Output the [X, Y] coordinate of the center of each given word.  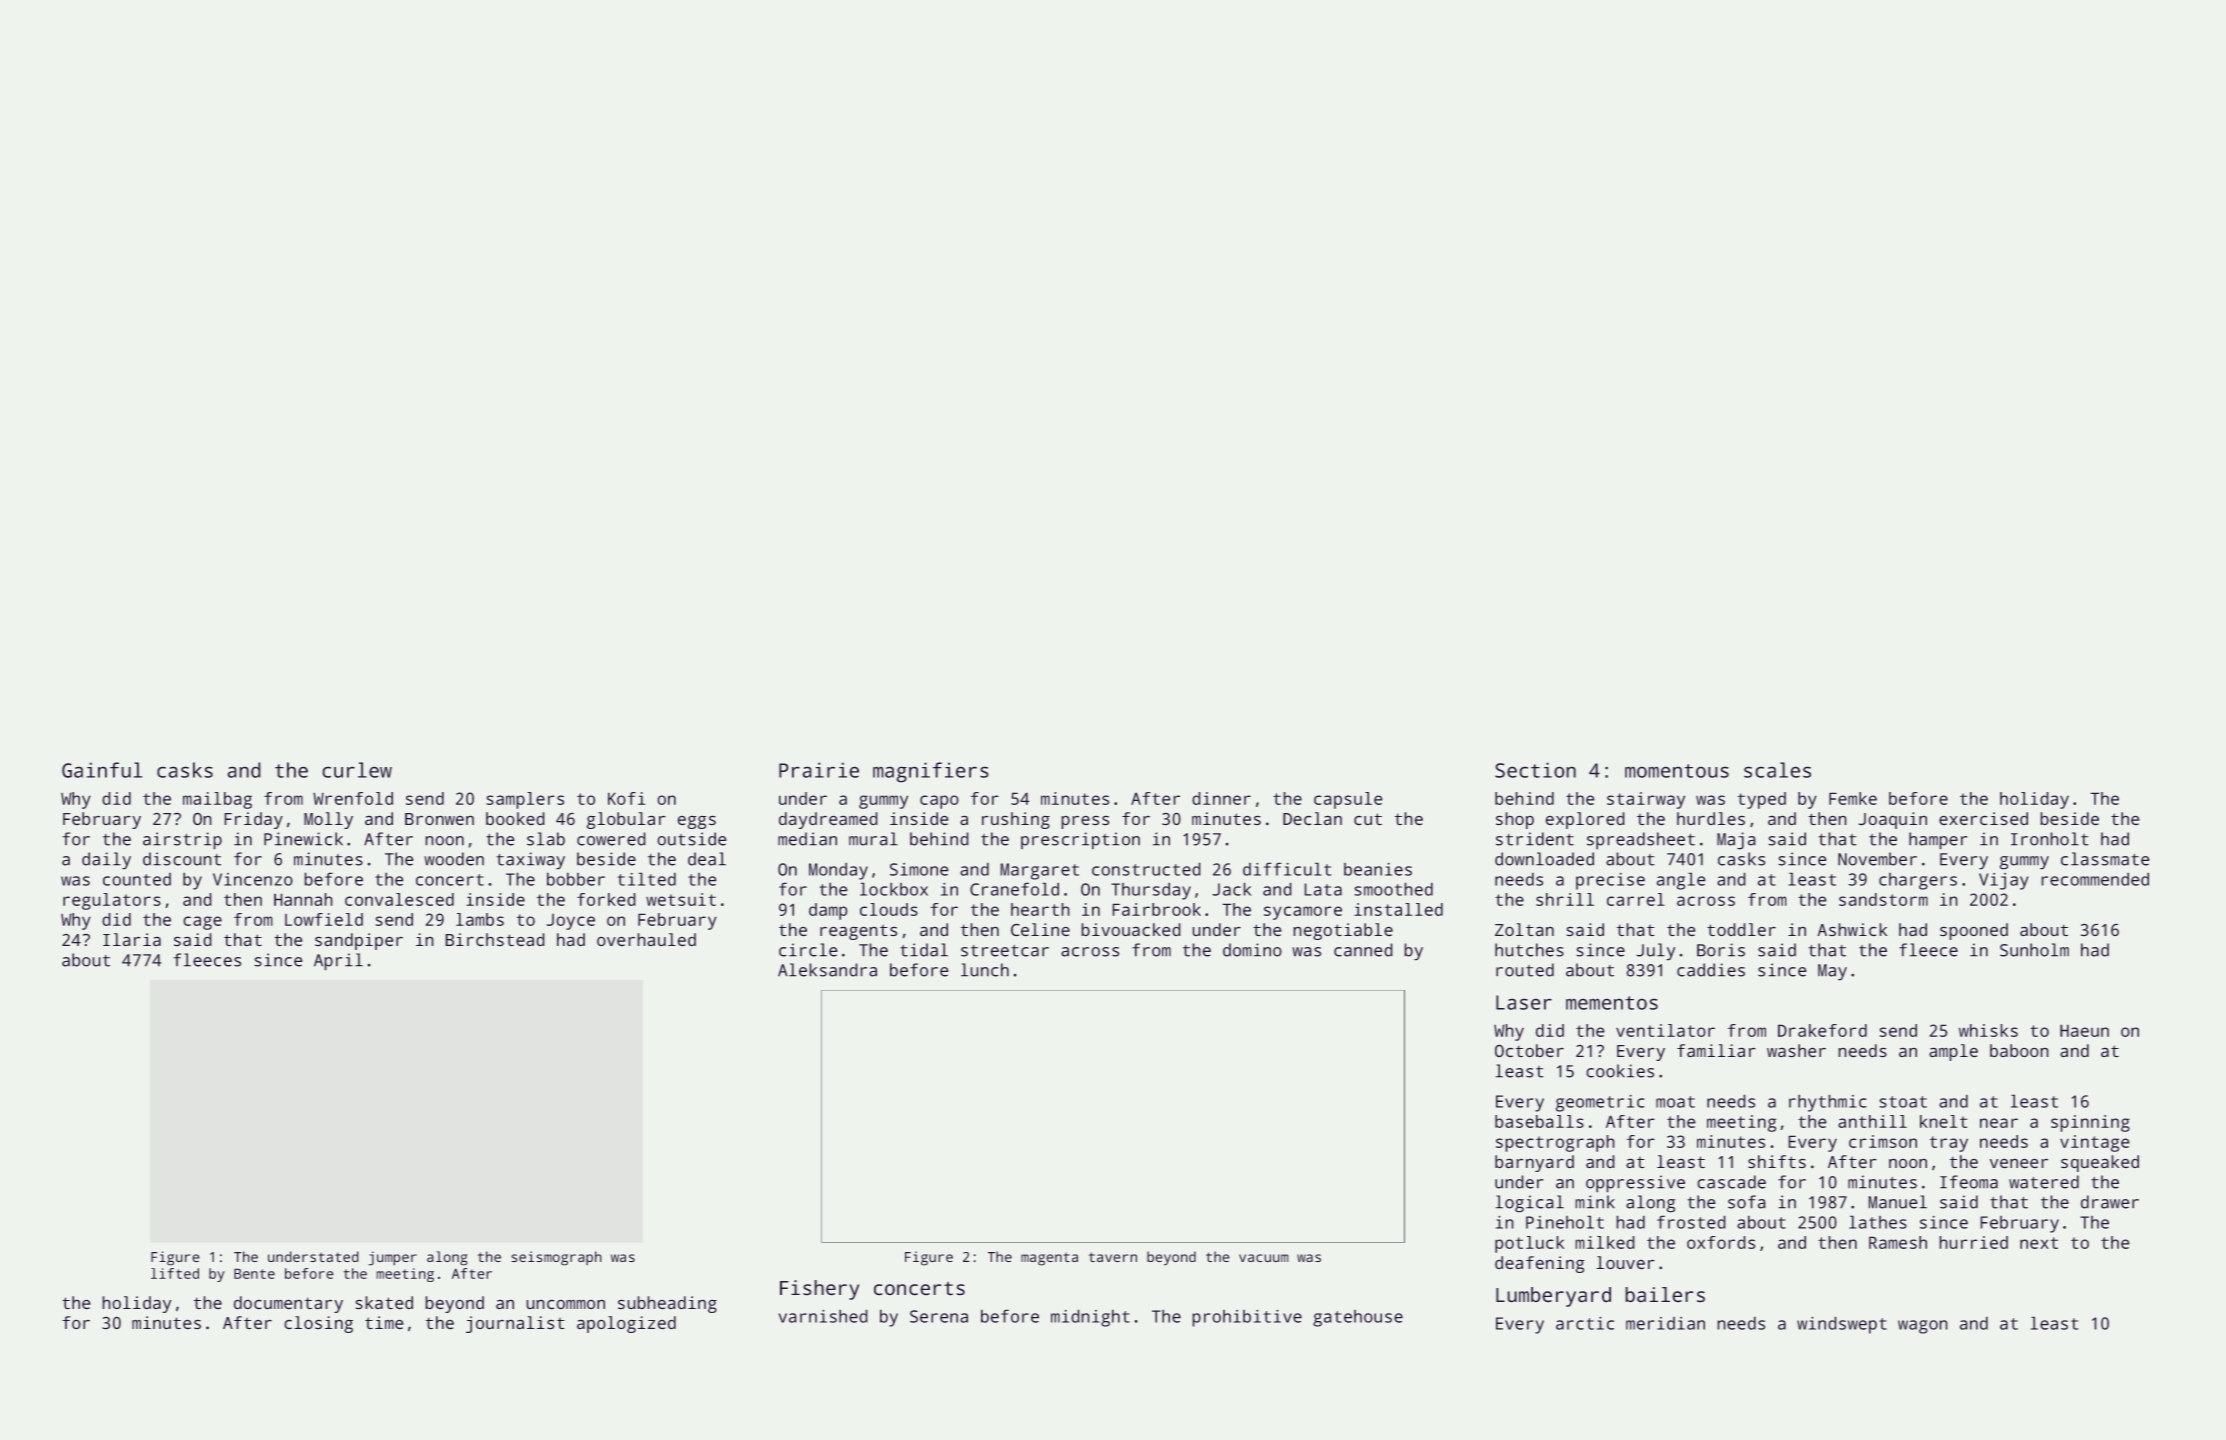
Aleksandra [827, 970]
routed [1525, 970]
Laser [1524, 1002]
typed [1762, 800]
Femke [1853, 798]
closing [318, 1324]
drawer [2110, 1202]
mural [873, 839]
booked [515, 819]
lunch [985, 970]
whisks [1988, 1030]
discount [182, 859]
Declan [1312, 819]
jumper [392, 1258]
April [338, 962]
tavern [1113, 1257]
